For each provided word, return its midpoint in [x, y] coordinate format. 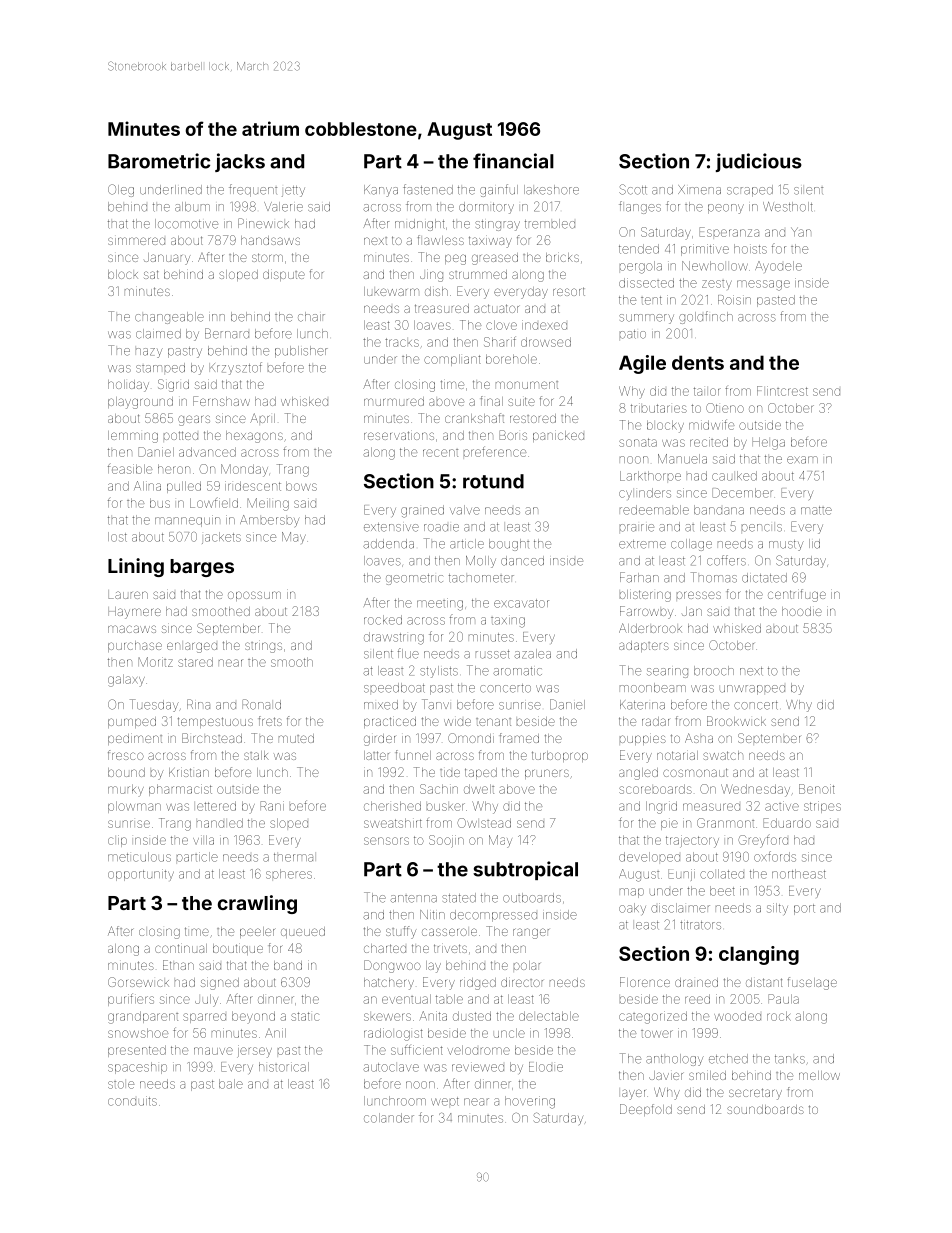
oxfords [775, 856]
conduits [132, 1101]
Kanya [381, 191]
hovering [530, 1102]
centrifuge [797, 595]
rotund [493, 481]
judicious [759, 162]
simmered [136, 241]
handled [220, 823]
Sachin [439, 789]
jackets [221, 538]
